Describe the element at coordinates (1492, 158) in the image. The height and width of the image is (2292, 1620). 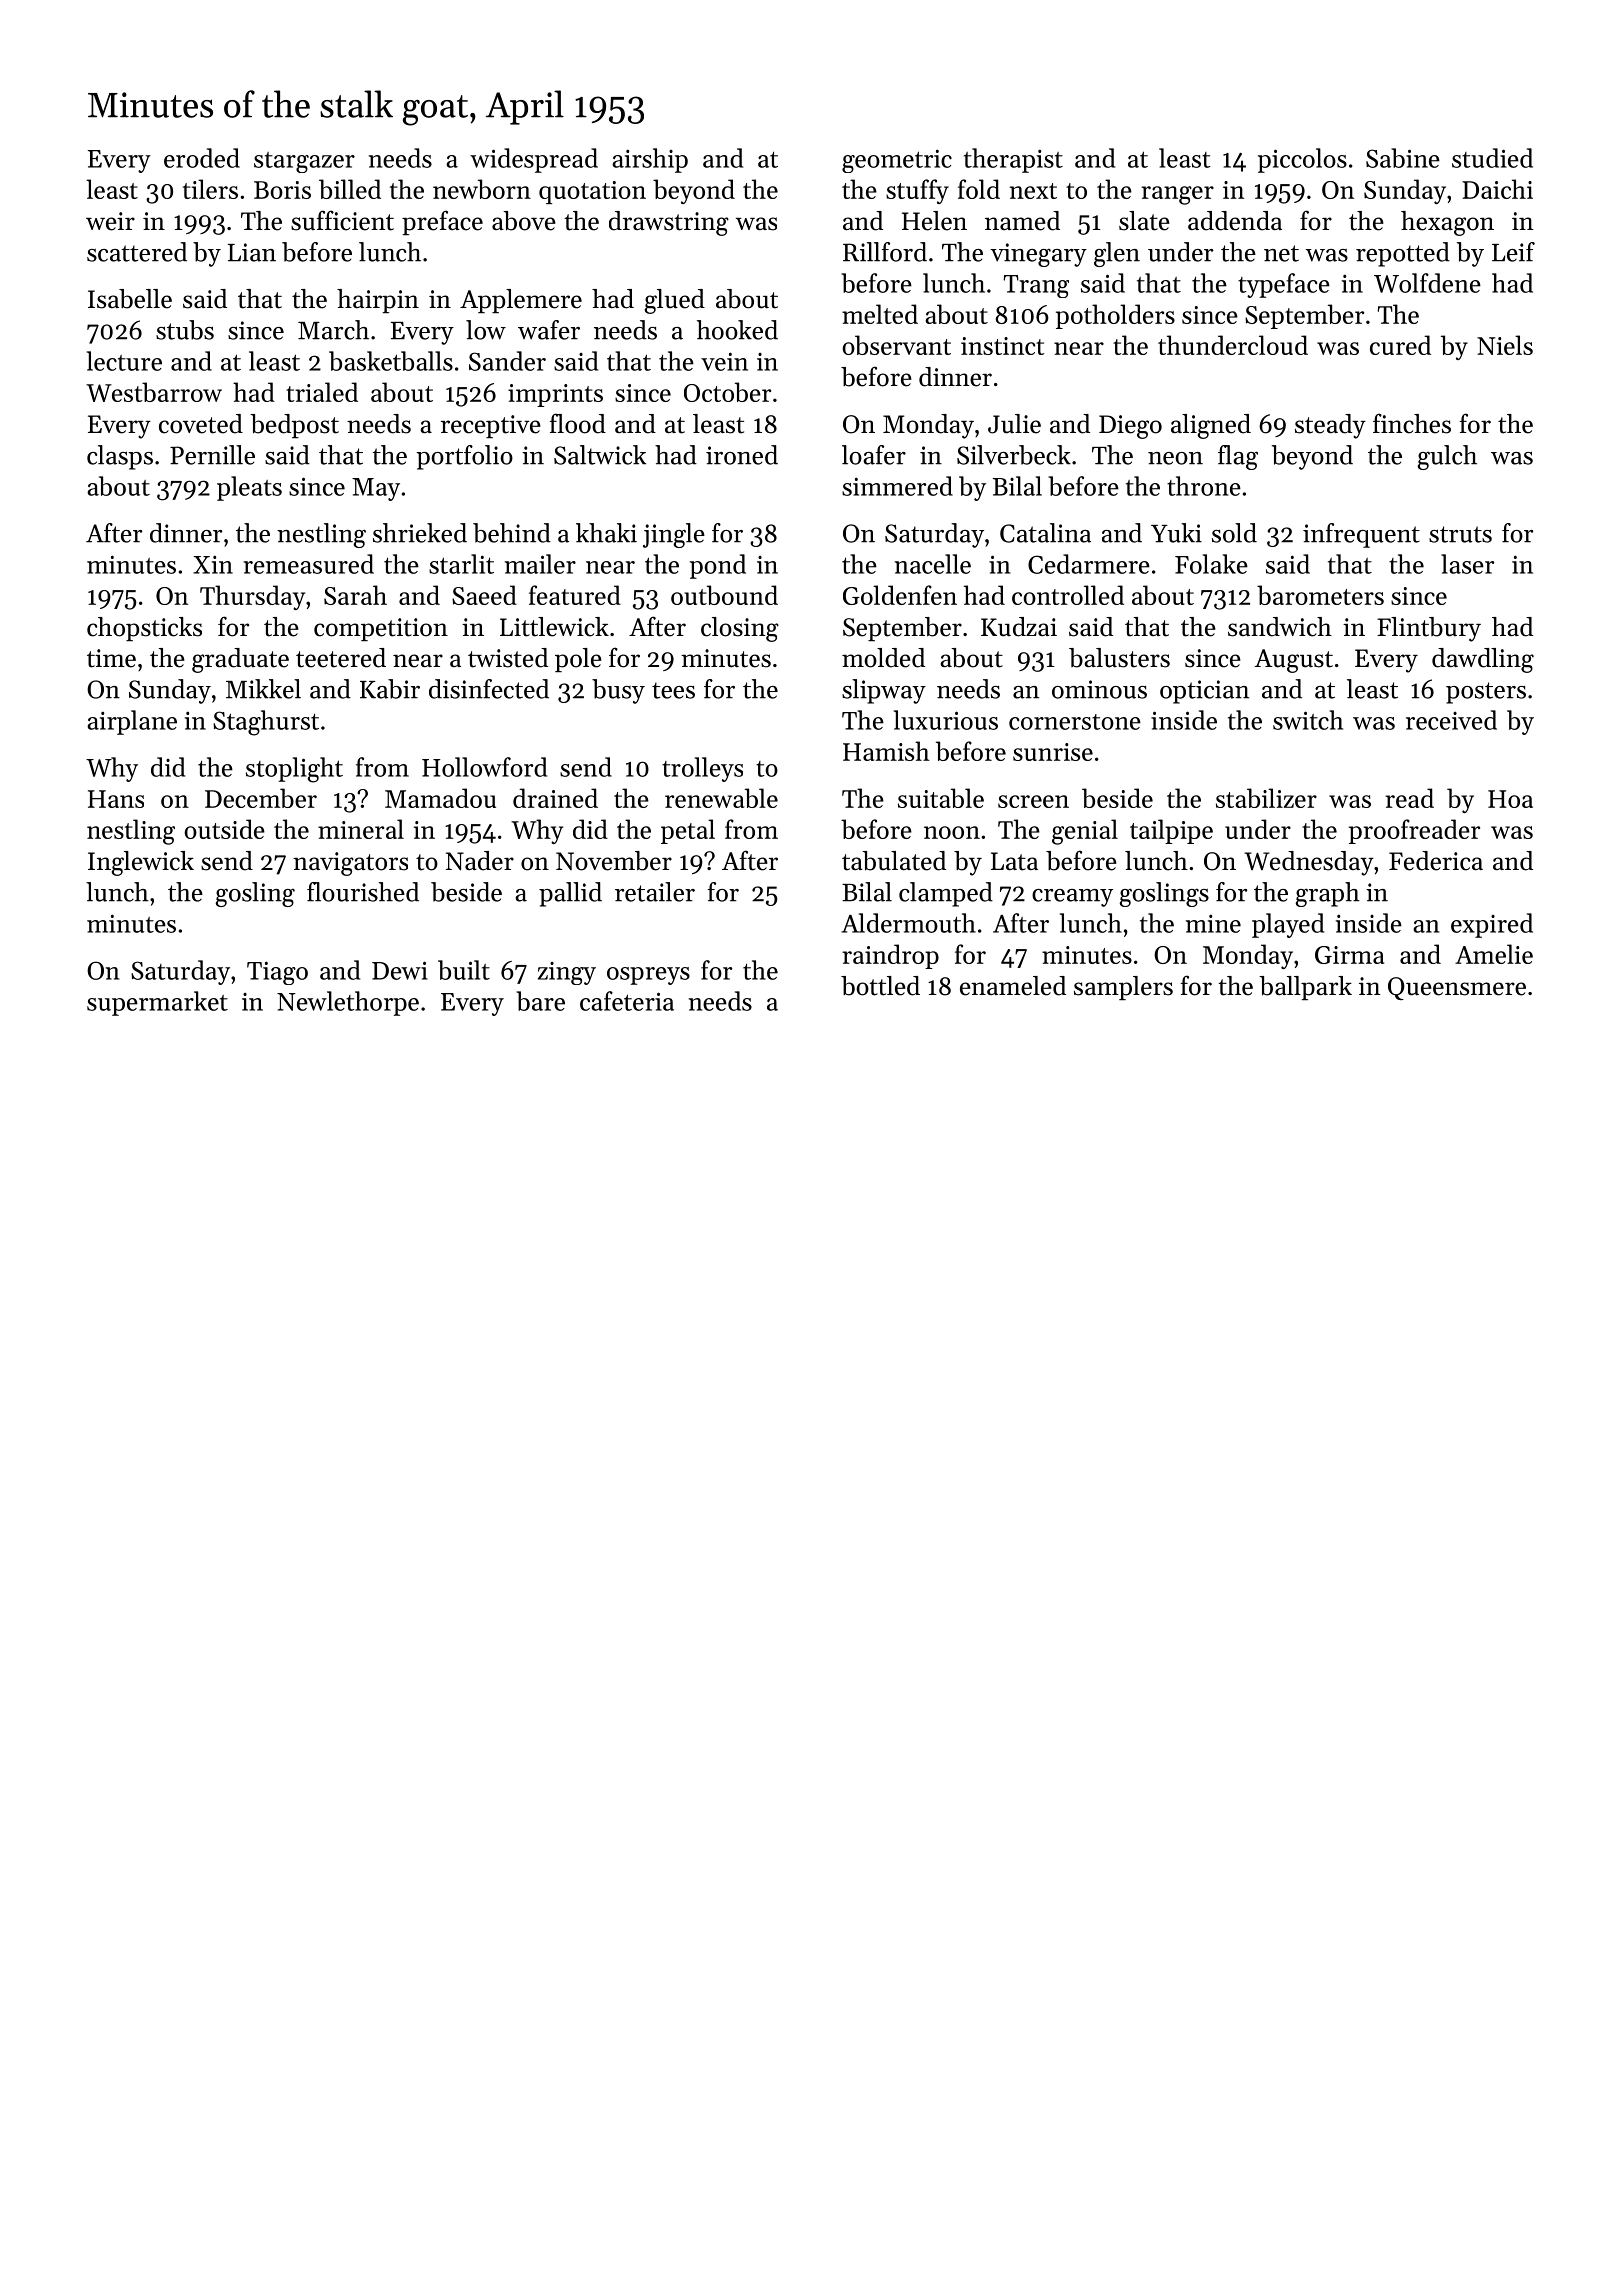
I see `studied` at that location.
